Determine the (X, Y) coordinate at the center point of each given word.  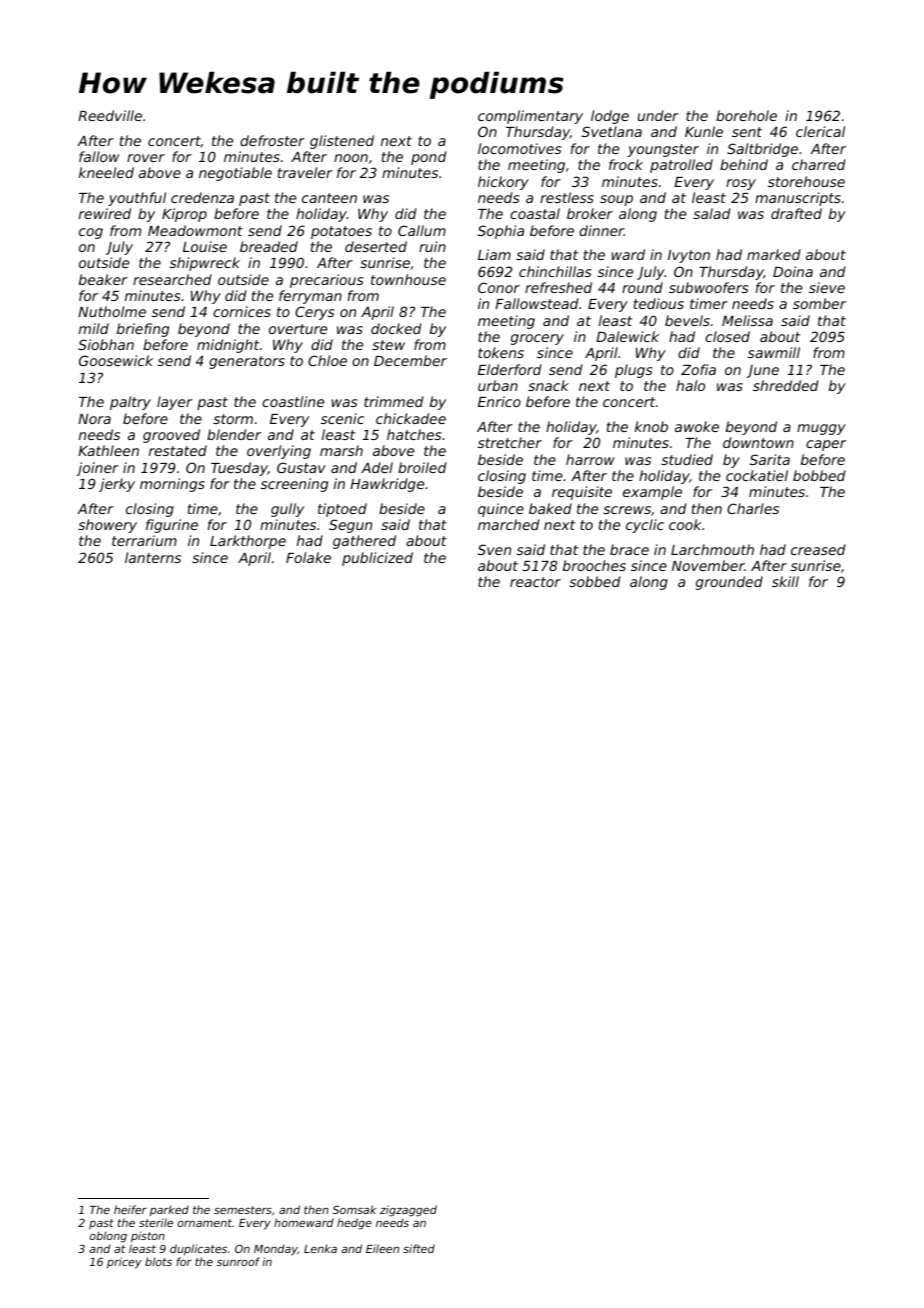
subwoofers (708, 287)
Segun (350, 526)
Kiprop (184, 215)
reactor (535, 582)
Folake (308, 557)
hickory (503, 183)
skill (785, 581)
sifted (419, 1248)
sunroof (238, 1261)
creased (818, 549)
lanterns (153, 557)
